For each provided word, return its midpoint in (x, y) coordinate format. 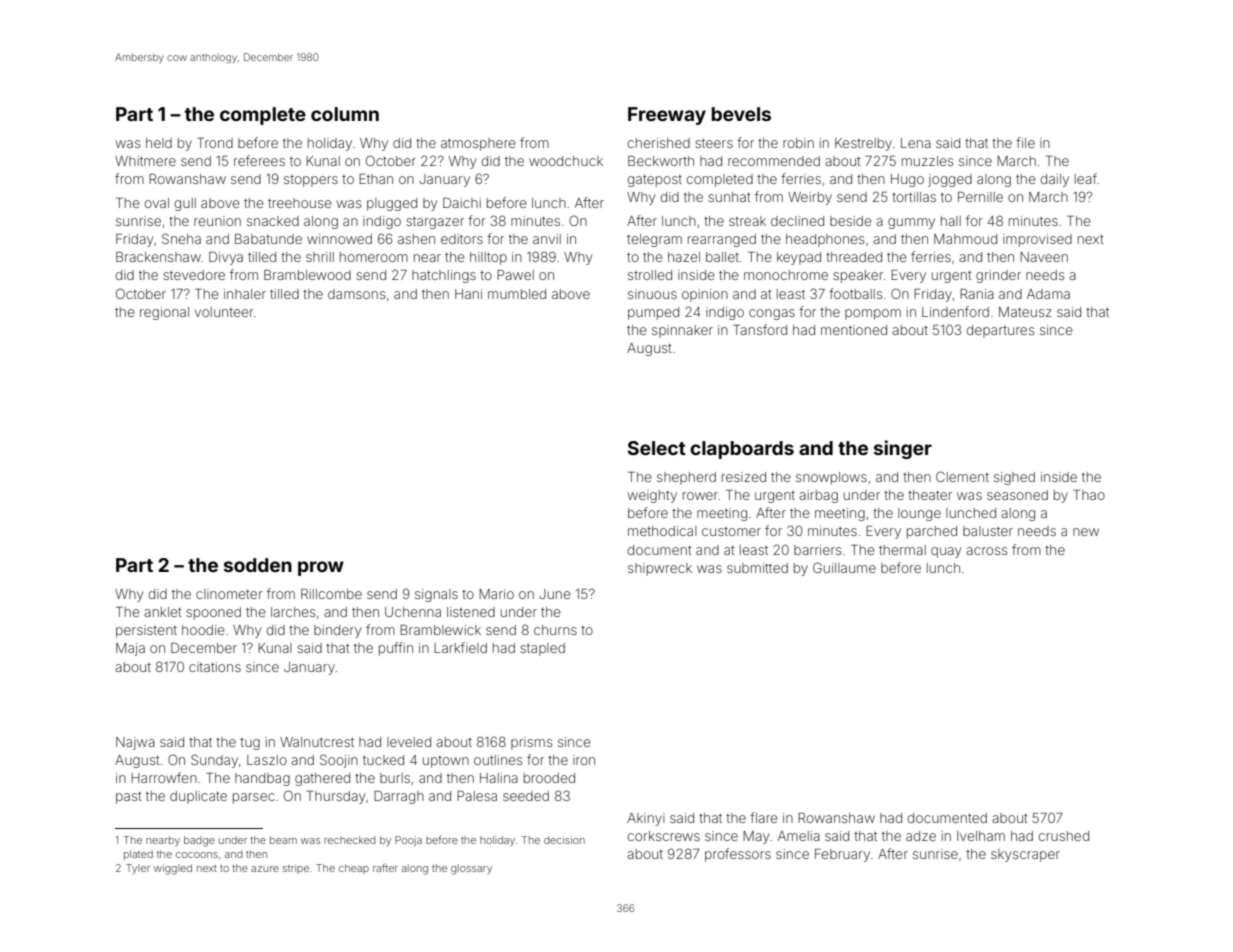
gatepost (655, 180)
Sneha (181, 238)
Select (657, 448)
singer (903, 449)
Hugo (907, 180)
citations (215, 667)
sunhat (729, 197)
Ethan (376, 179)
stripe (296, 869)
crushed (1064, 836)
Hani (468, 294)
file (1025, 142)
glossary (471, 869)
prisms (531, 743)
